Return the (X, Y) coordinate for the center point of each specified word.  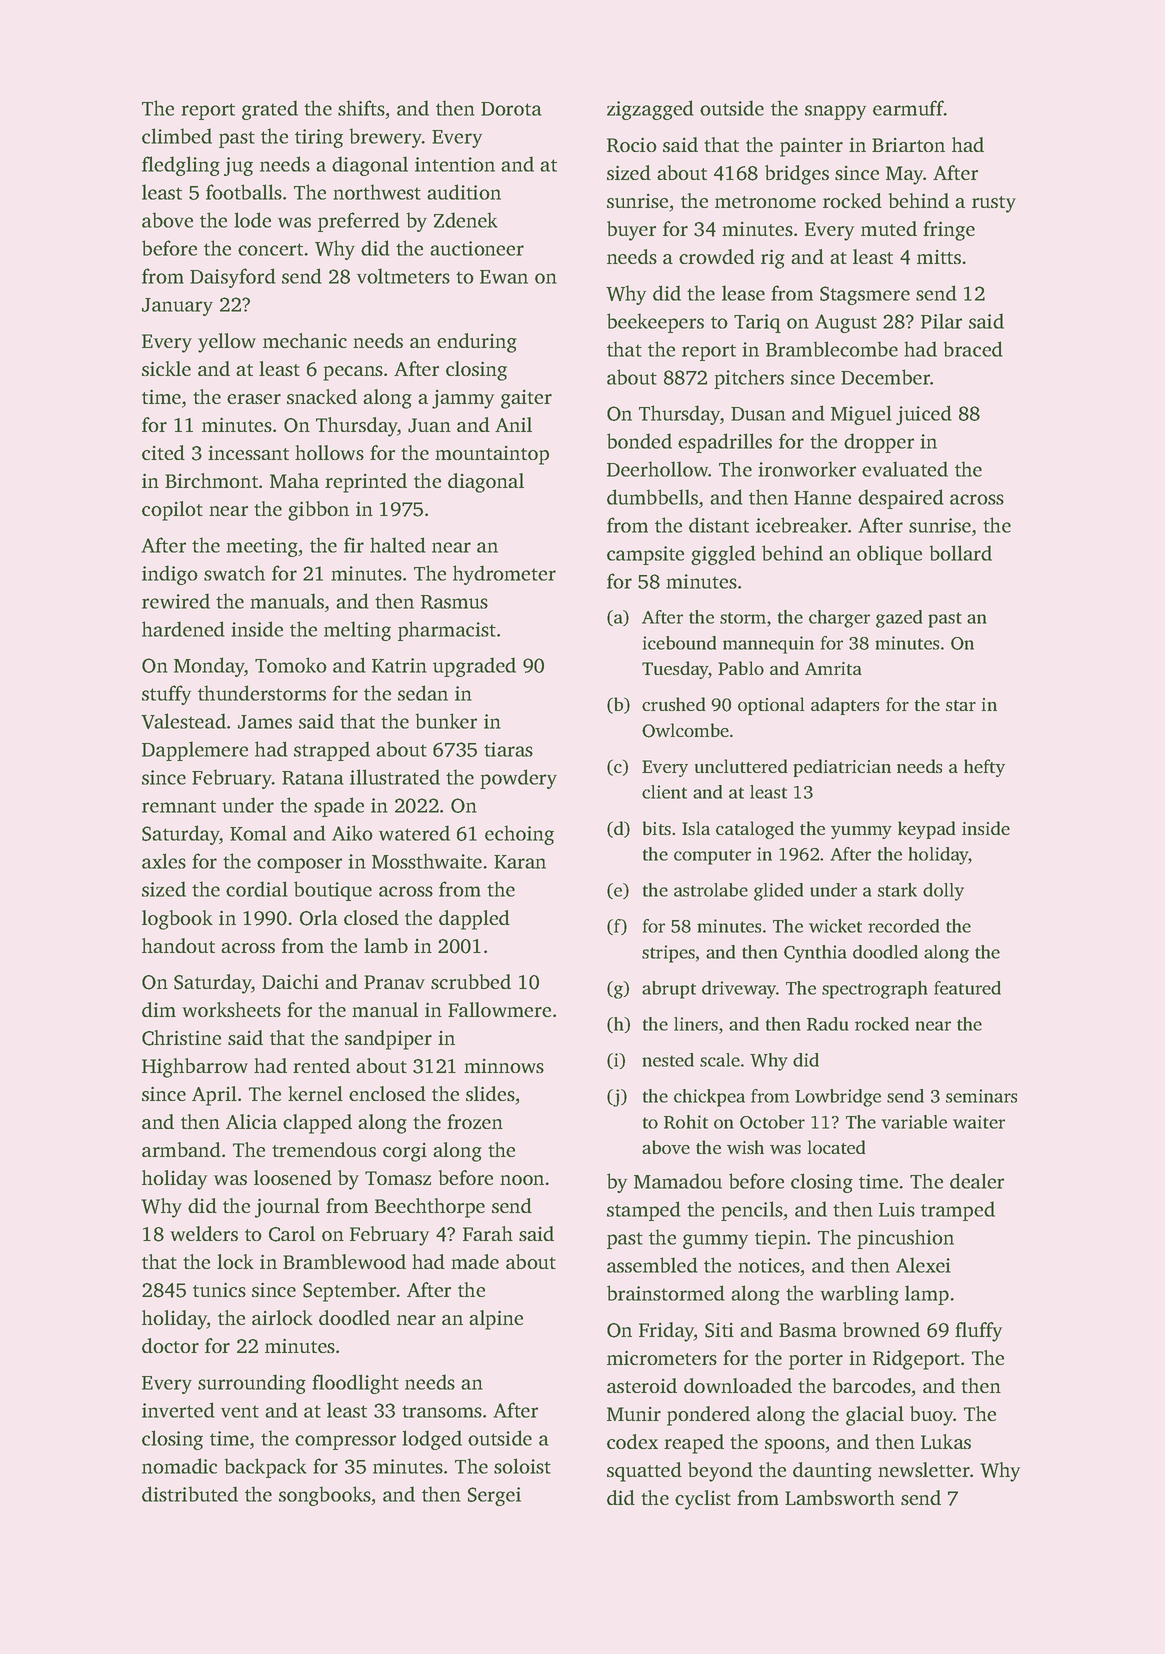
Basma (808, 1330)
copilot (172, 511)
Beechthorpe (430, 1208)
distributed (190, 1494)
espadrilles (725, 443)
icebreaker (802, 525)
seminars (981, 1096)
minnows (504, 1066)
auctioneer (477, 248)
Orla (319, 918)
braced (973, 349)
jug (238, 166)
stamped (644, 1211)
